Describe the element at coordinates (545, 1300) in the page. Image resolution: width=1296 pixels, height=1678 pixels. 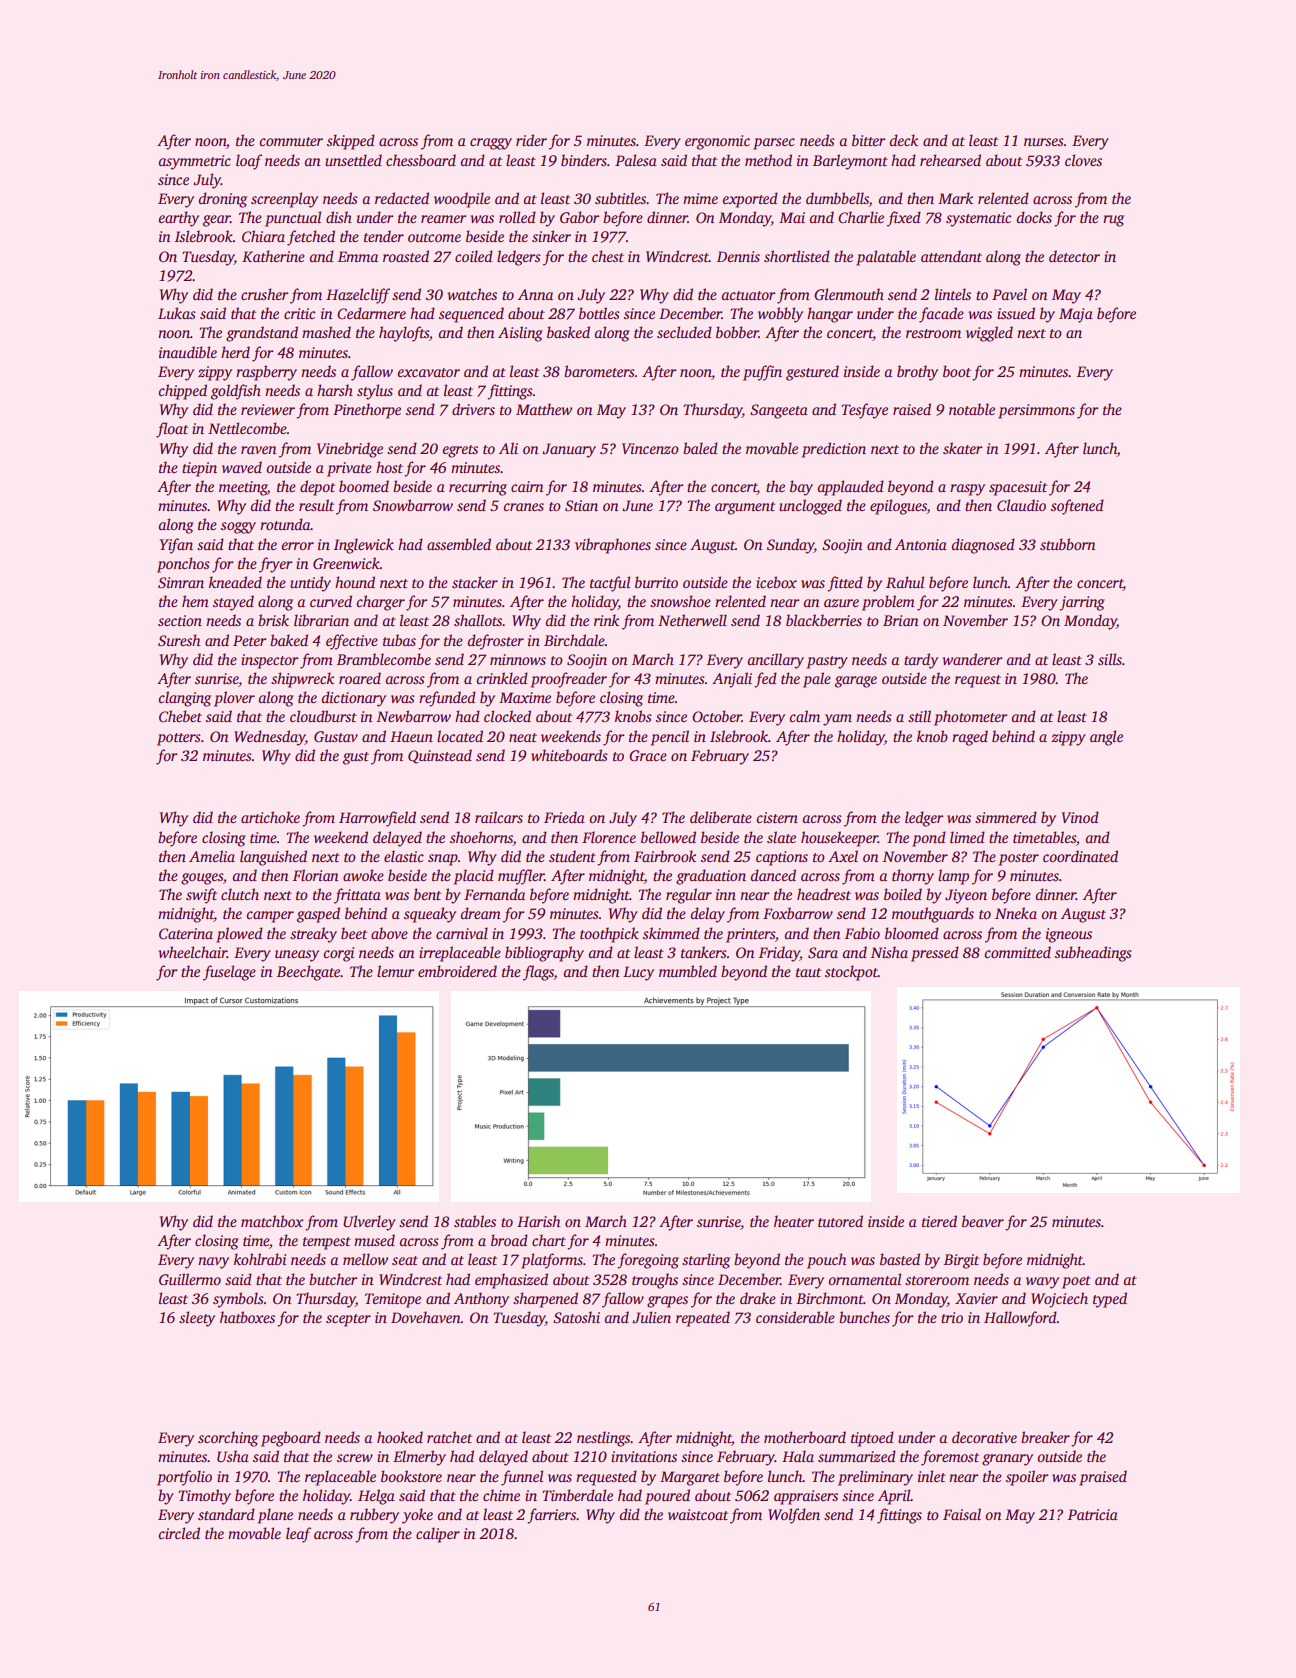
I see `sharpened` at that location.
